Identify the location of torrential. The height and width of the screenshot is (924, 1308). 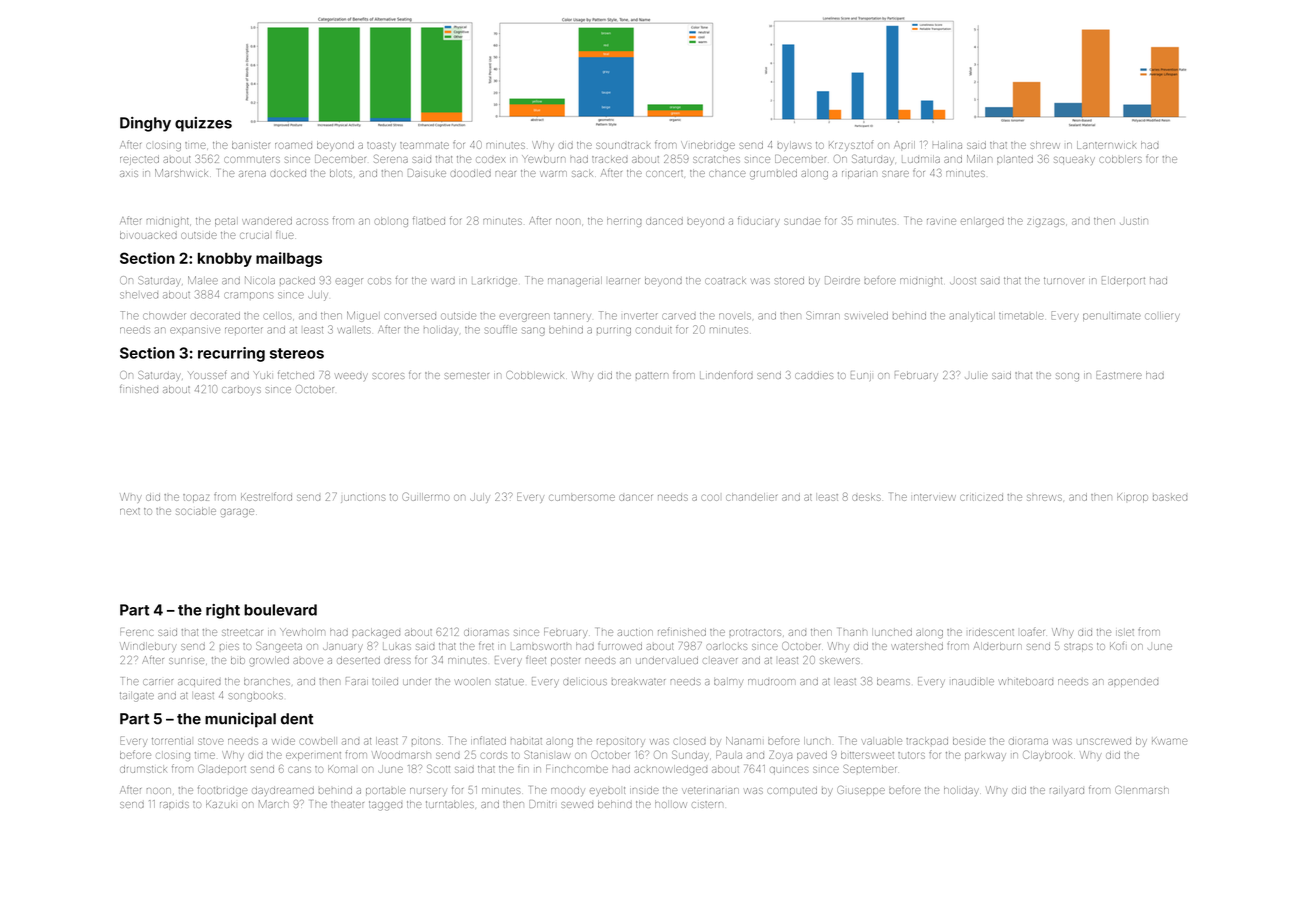
(171, 741).
